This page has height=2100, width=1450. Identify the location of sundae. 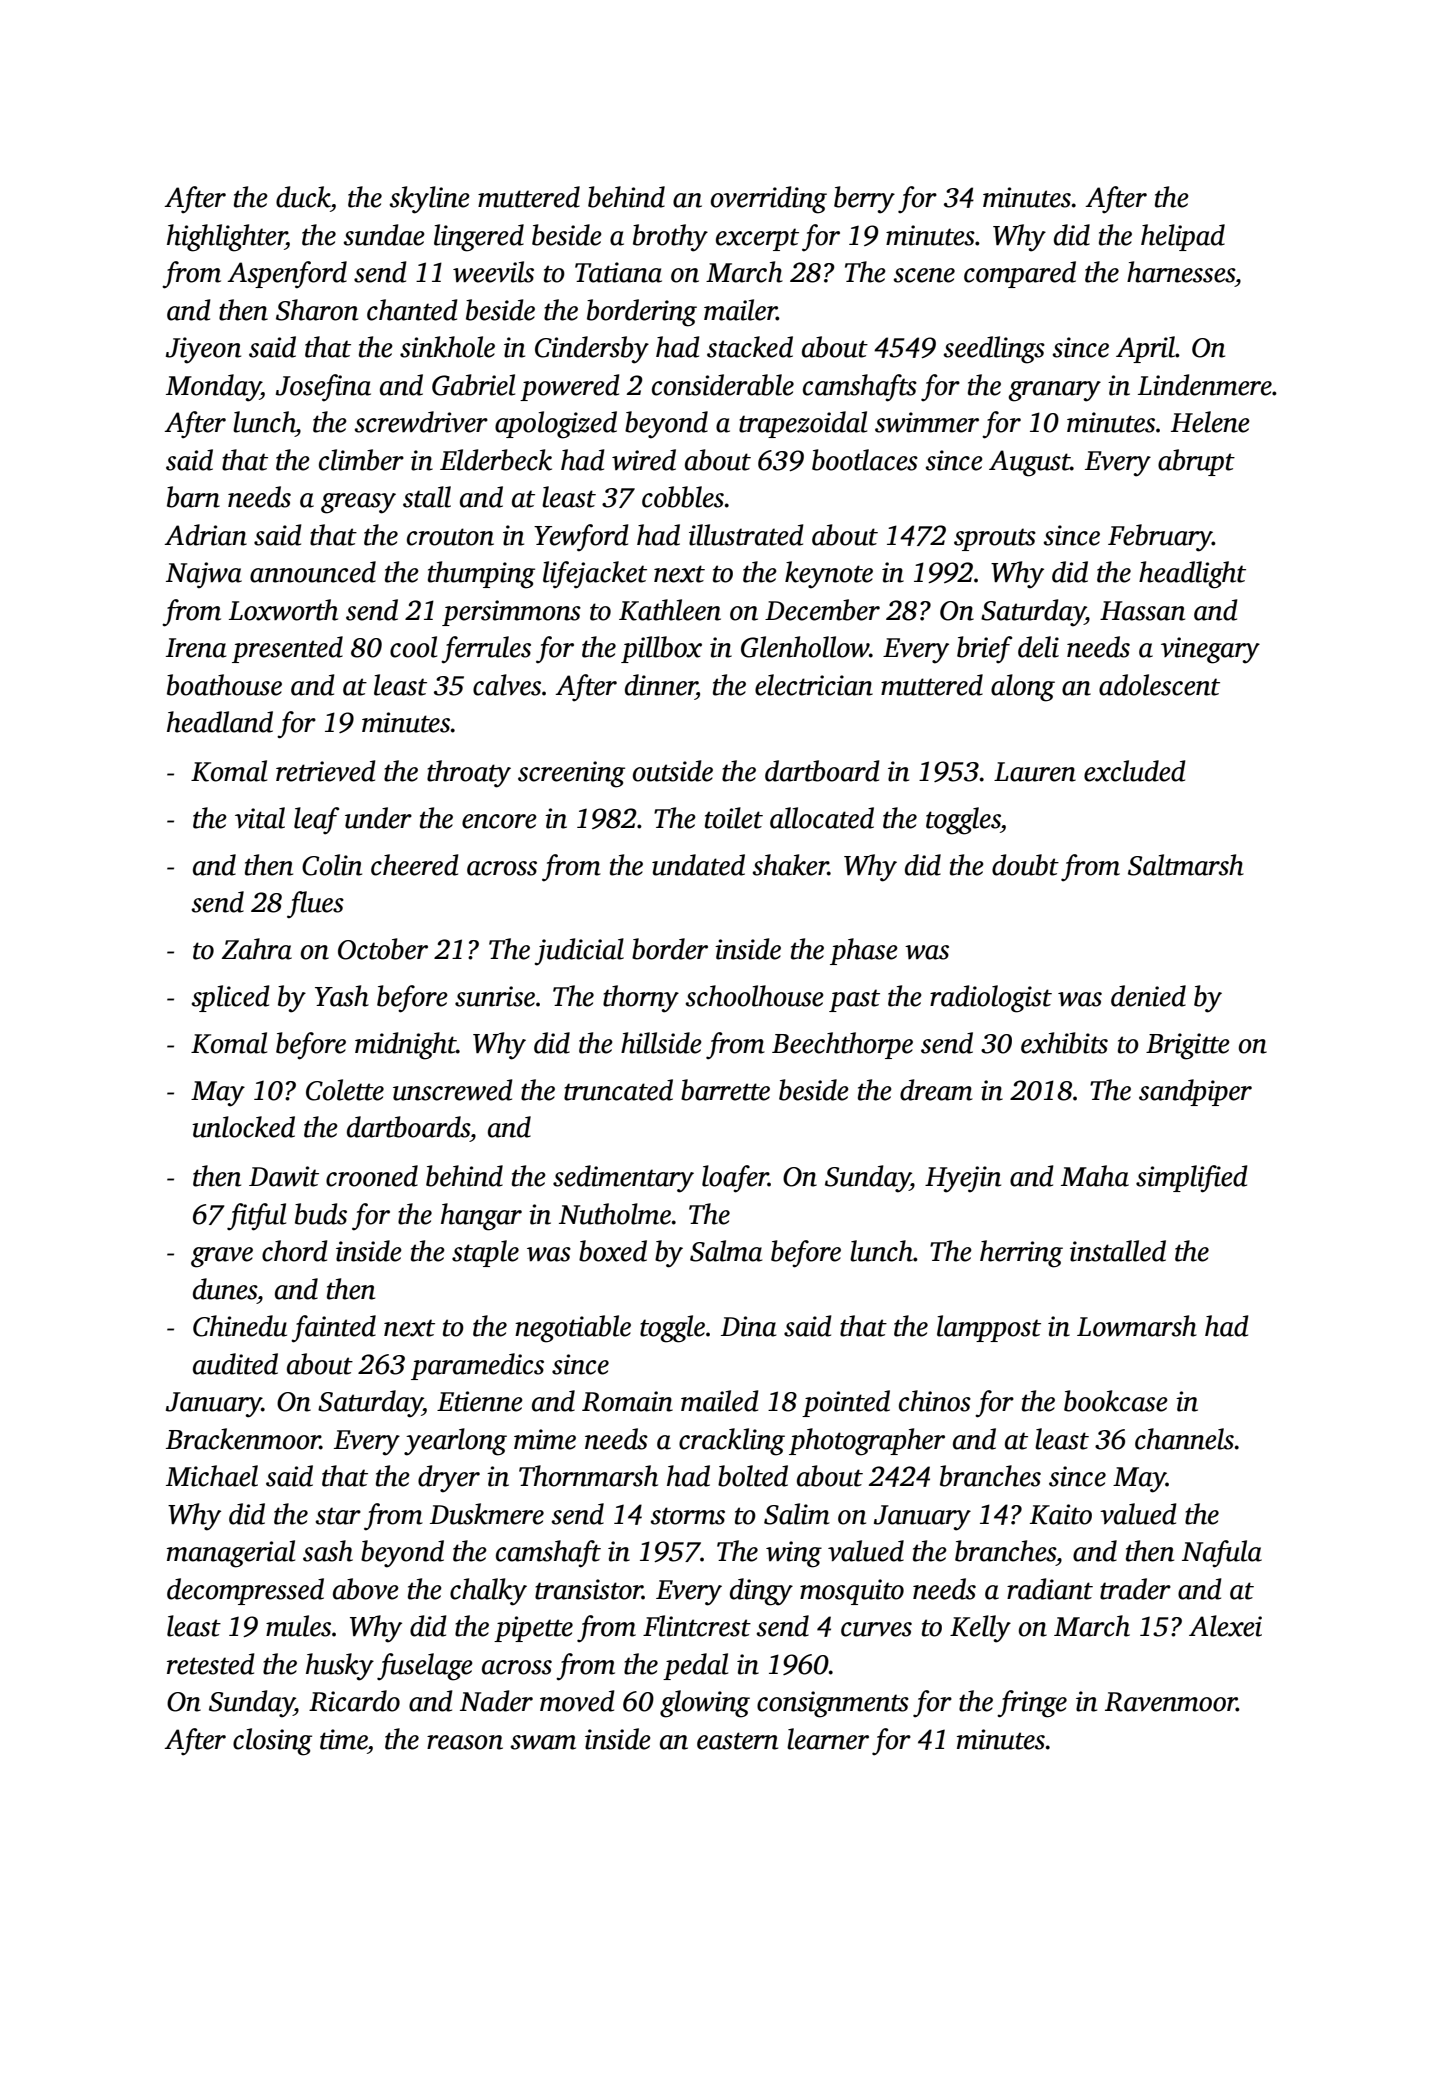
(384, 235).
